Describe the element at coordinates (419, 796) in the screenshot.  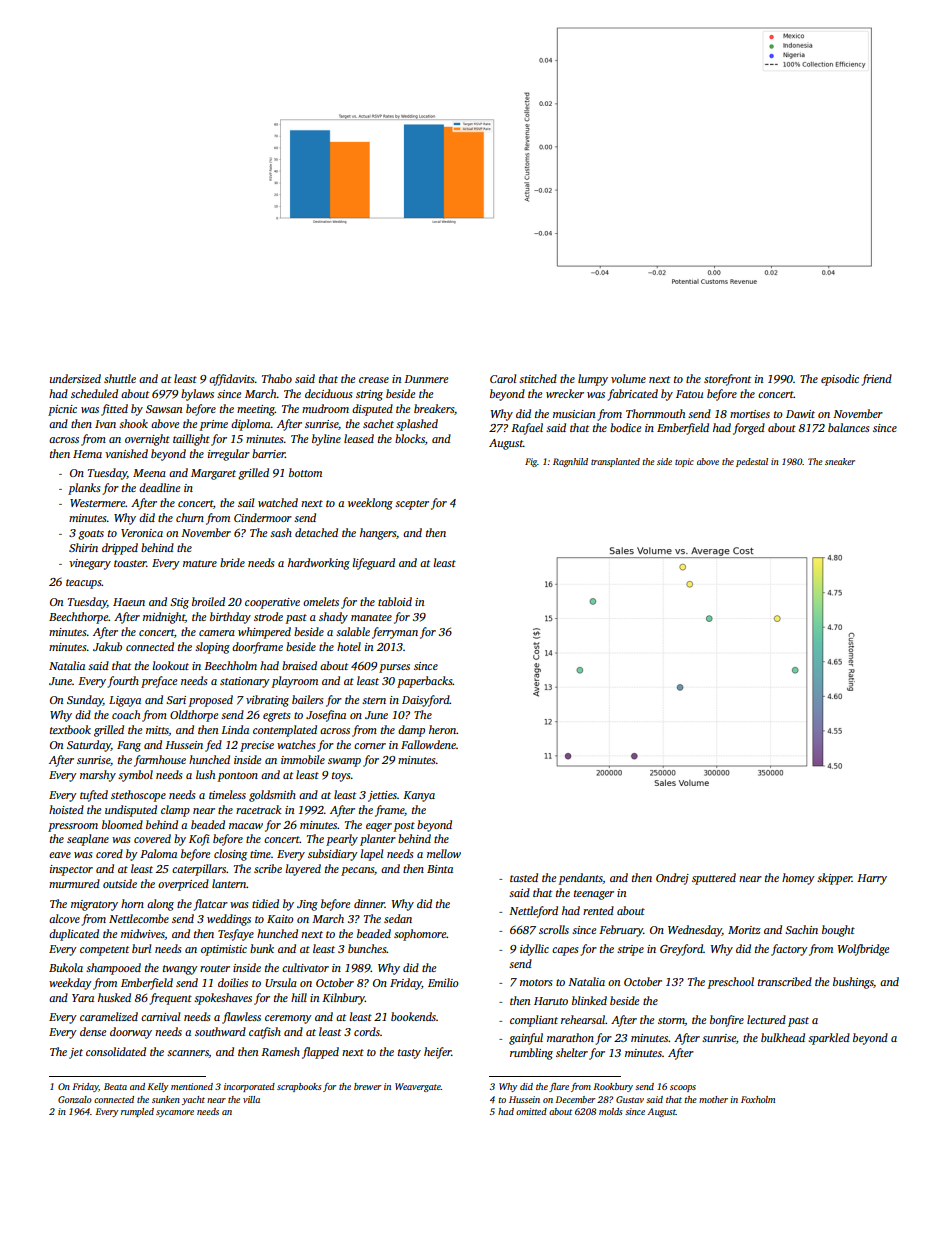
I see `Kanya` at that location.
